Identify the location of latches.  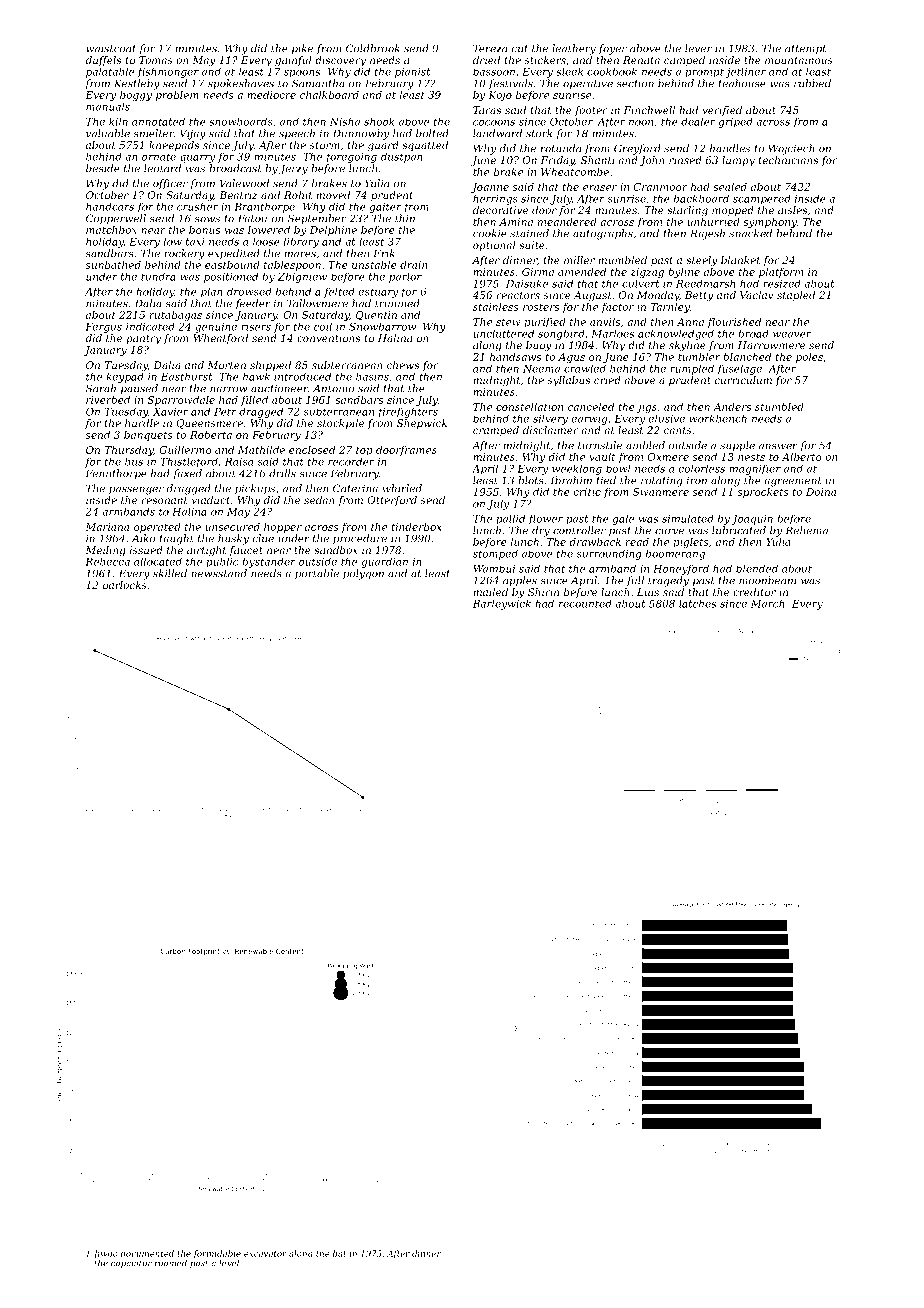
(697, 604).
